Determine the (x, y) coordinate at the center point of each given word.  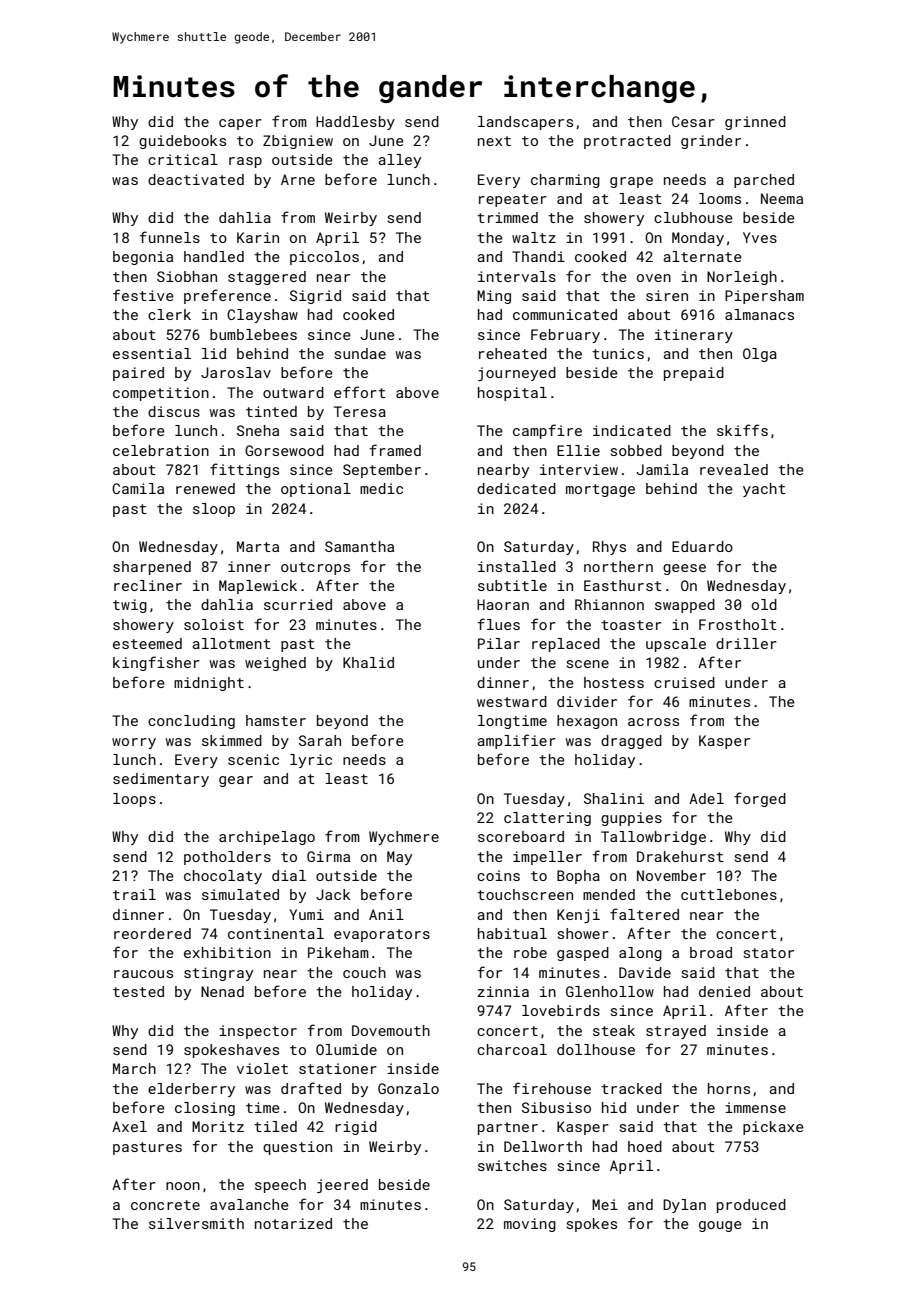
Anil (386, 914)
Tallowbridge (653, 838)
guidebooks (182, 142)
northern (618, 566)
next (494, 141)
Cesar (693, 121)
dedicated (516, 488)
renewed (205, 488)
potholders (227, 858)
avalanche (249, 1204)
